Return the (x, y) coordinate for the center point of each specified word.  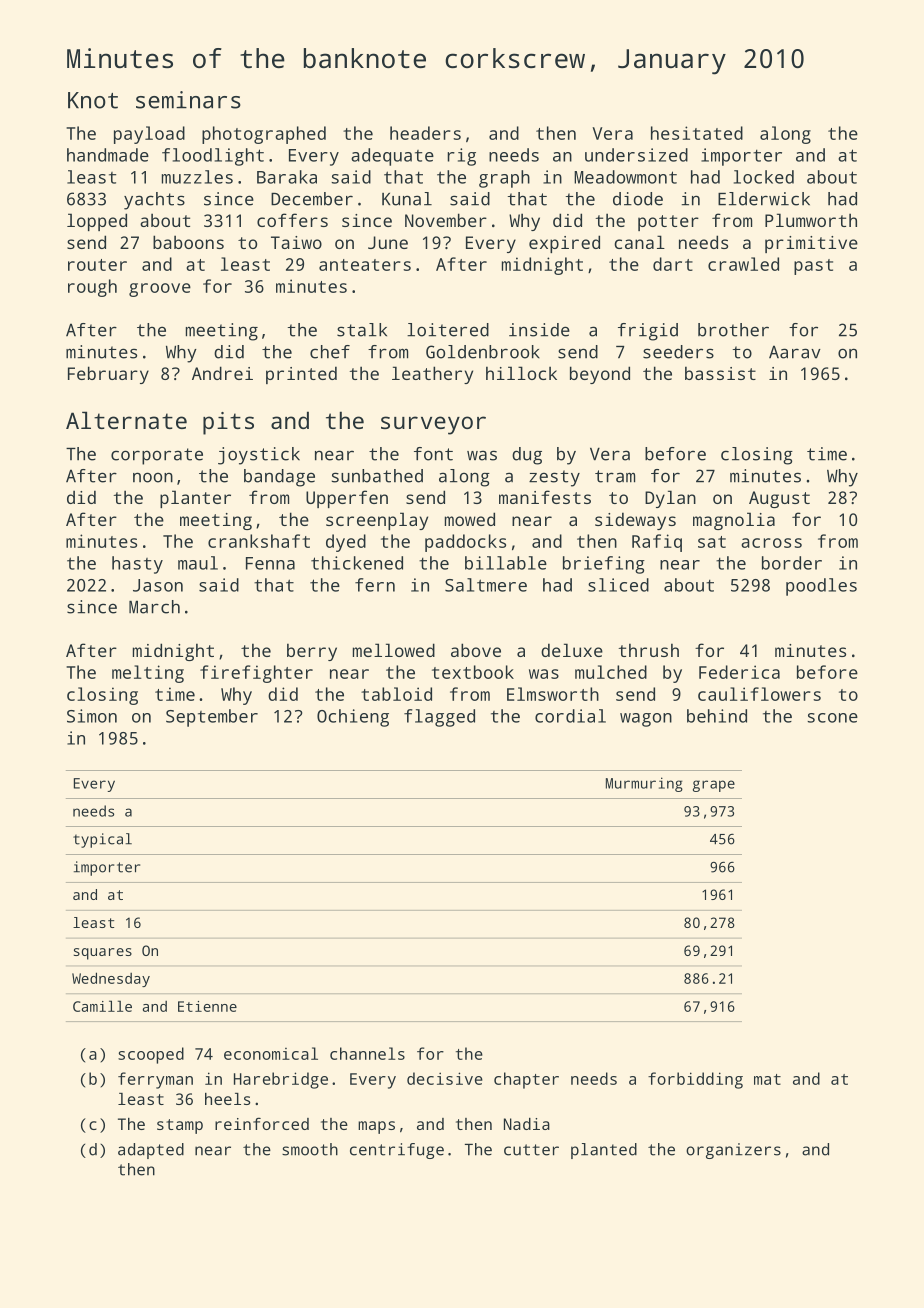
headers (425, 133)
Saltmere (486, 585)
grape (714, 786)
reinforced (262, 1123)
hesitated (697, 133)
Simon (92, 716)
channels (367, 1053)
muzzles (197, 177)
